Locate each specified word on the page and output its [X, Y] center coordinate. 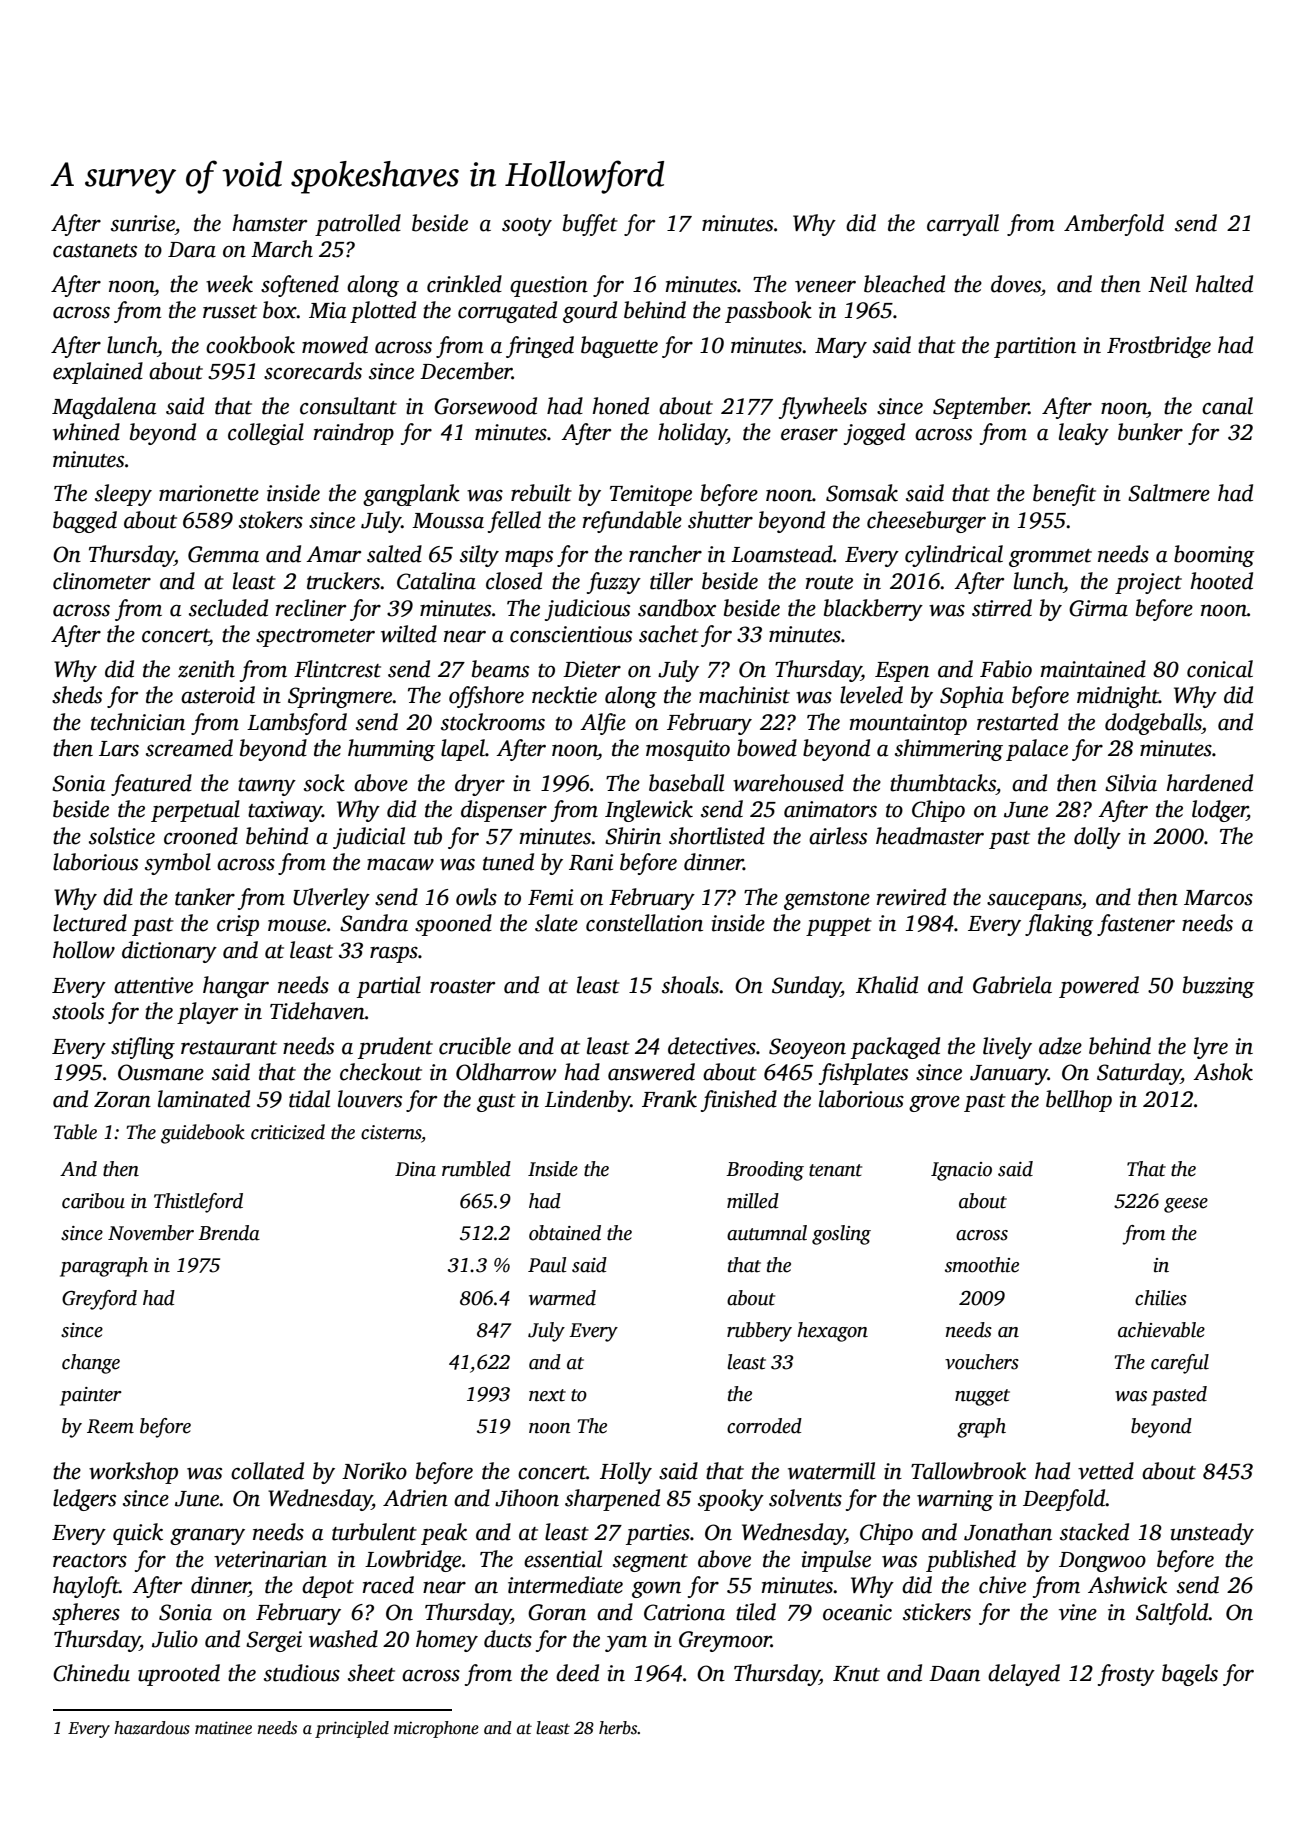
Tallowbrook [968, 1471]
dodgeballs [1153, 724]
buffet [590, 225]
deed [577, 1673]
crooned [201, 836]
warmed [562, 1298]
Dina [415, 1169]
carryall [963, 225]
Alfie [603, 724]
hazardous [152, 1728]
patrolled [358, 225]
